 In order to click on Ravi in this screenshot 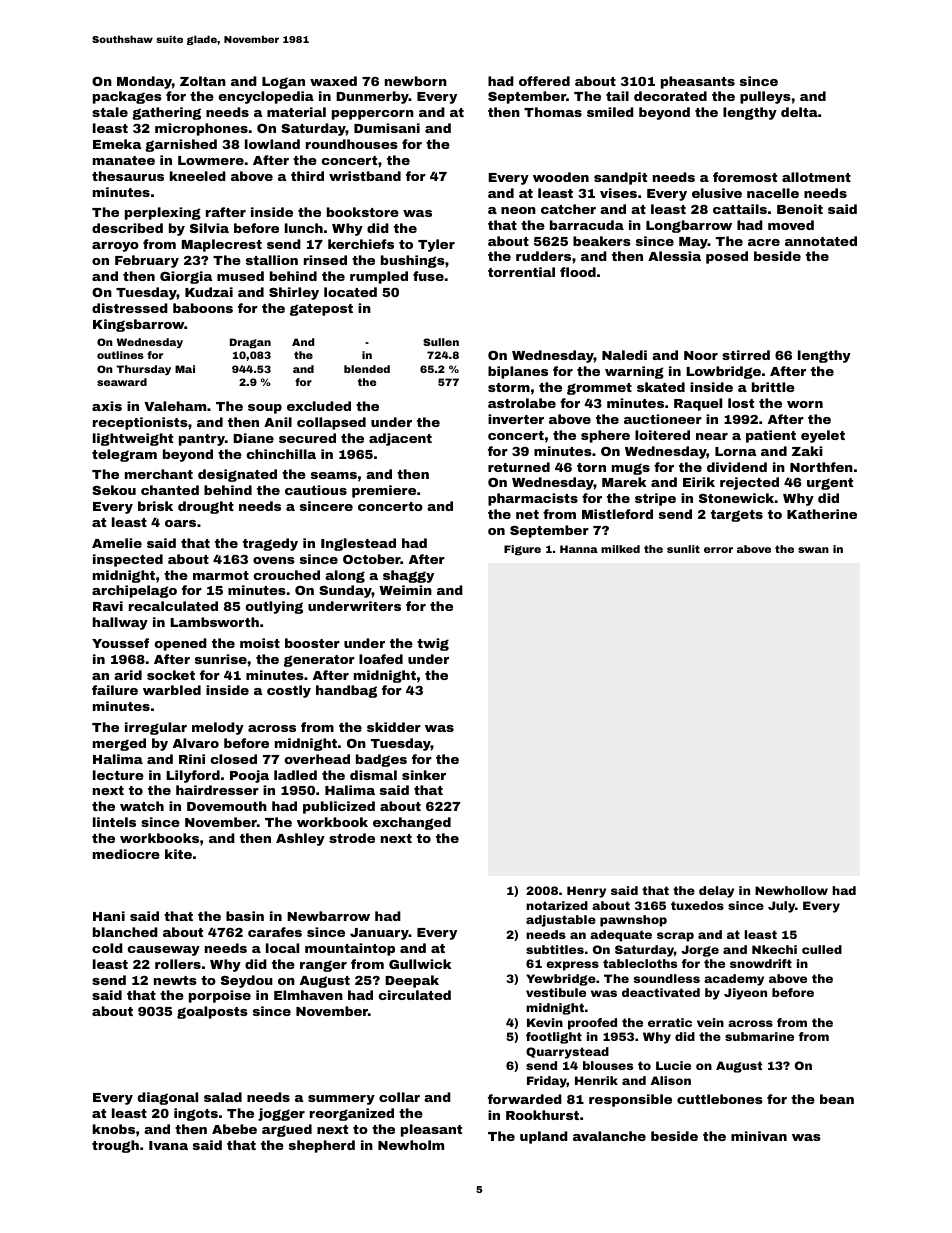, I will do `click(108, 606)`.
